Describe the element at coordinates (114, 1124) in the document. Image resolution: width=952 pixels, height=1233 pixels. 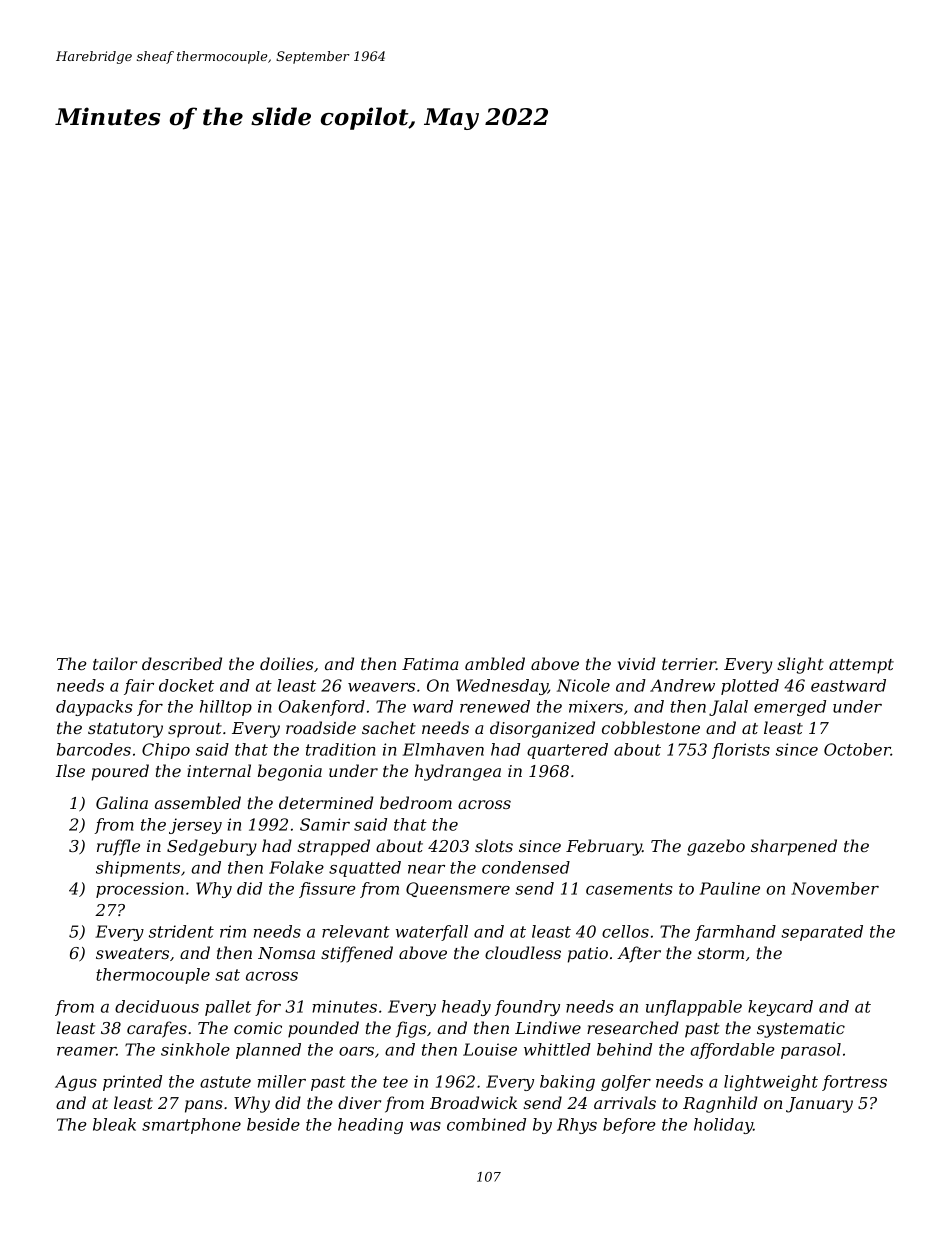
I see `bleak` at that location.
